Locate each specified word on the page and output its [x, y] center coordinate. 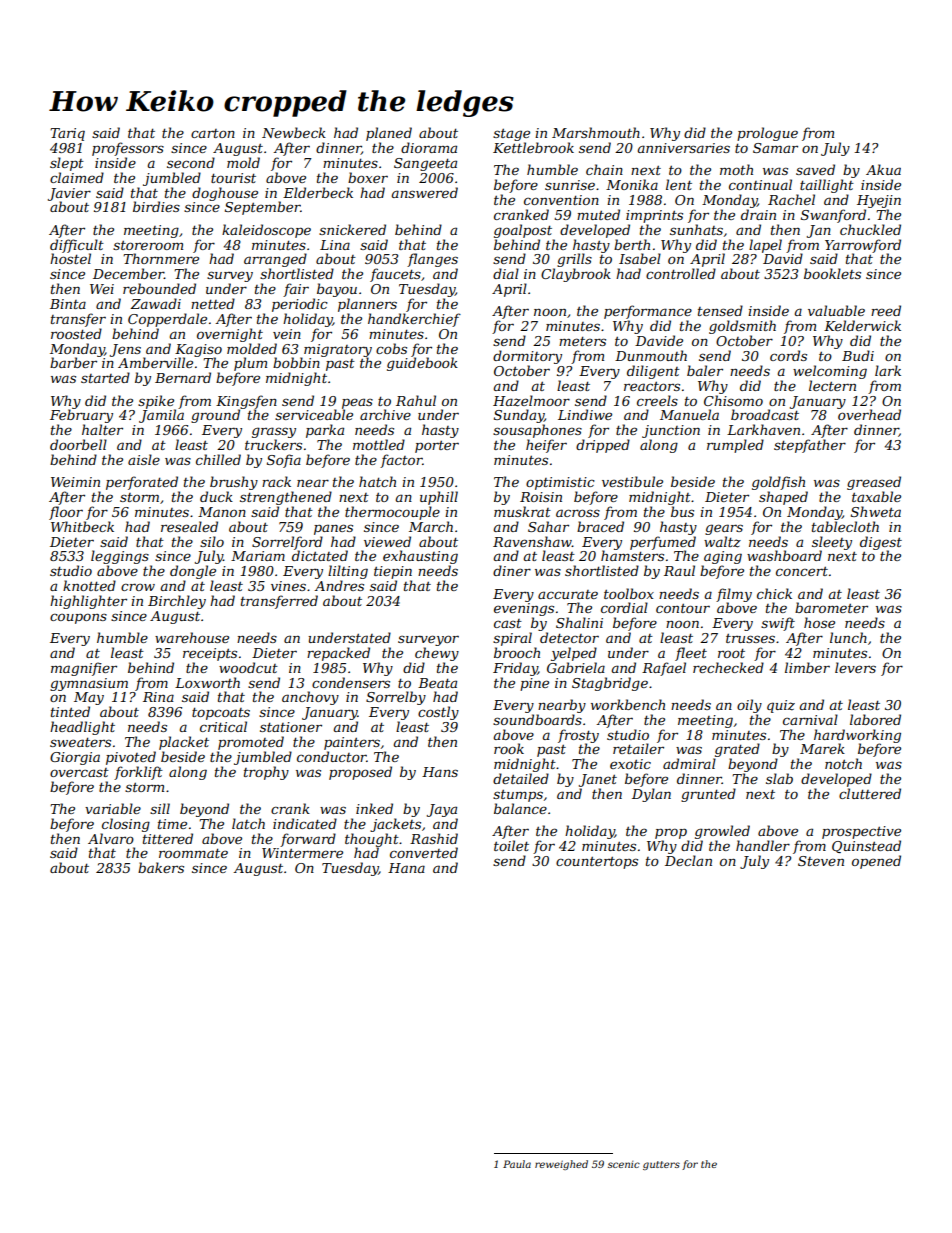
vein [287, 334]
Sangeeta [425, 164]
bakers [161, 867]
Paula [517, 1164]
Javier [69, 194]
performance [648, 312]
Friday [515, 669]
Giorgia [75, 758]
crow [138, 587]
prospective [861, 832]
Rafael [664, 669]
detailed [521, 778]
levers [855, 667]
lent [679, 184]
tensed [720, 310]
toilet [511, 845]
